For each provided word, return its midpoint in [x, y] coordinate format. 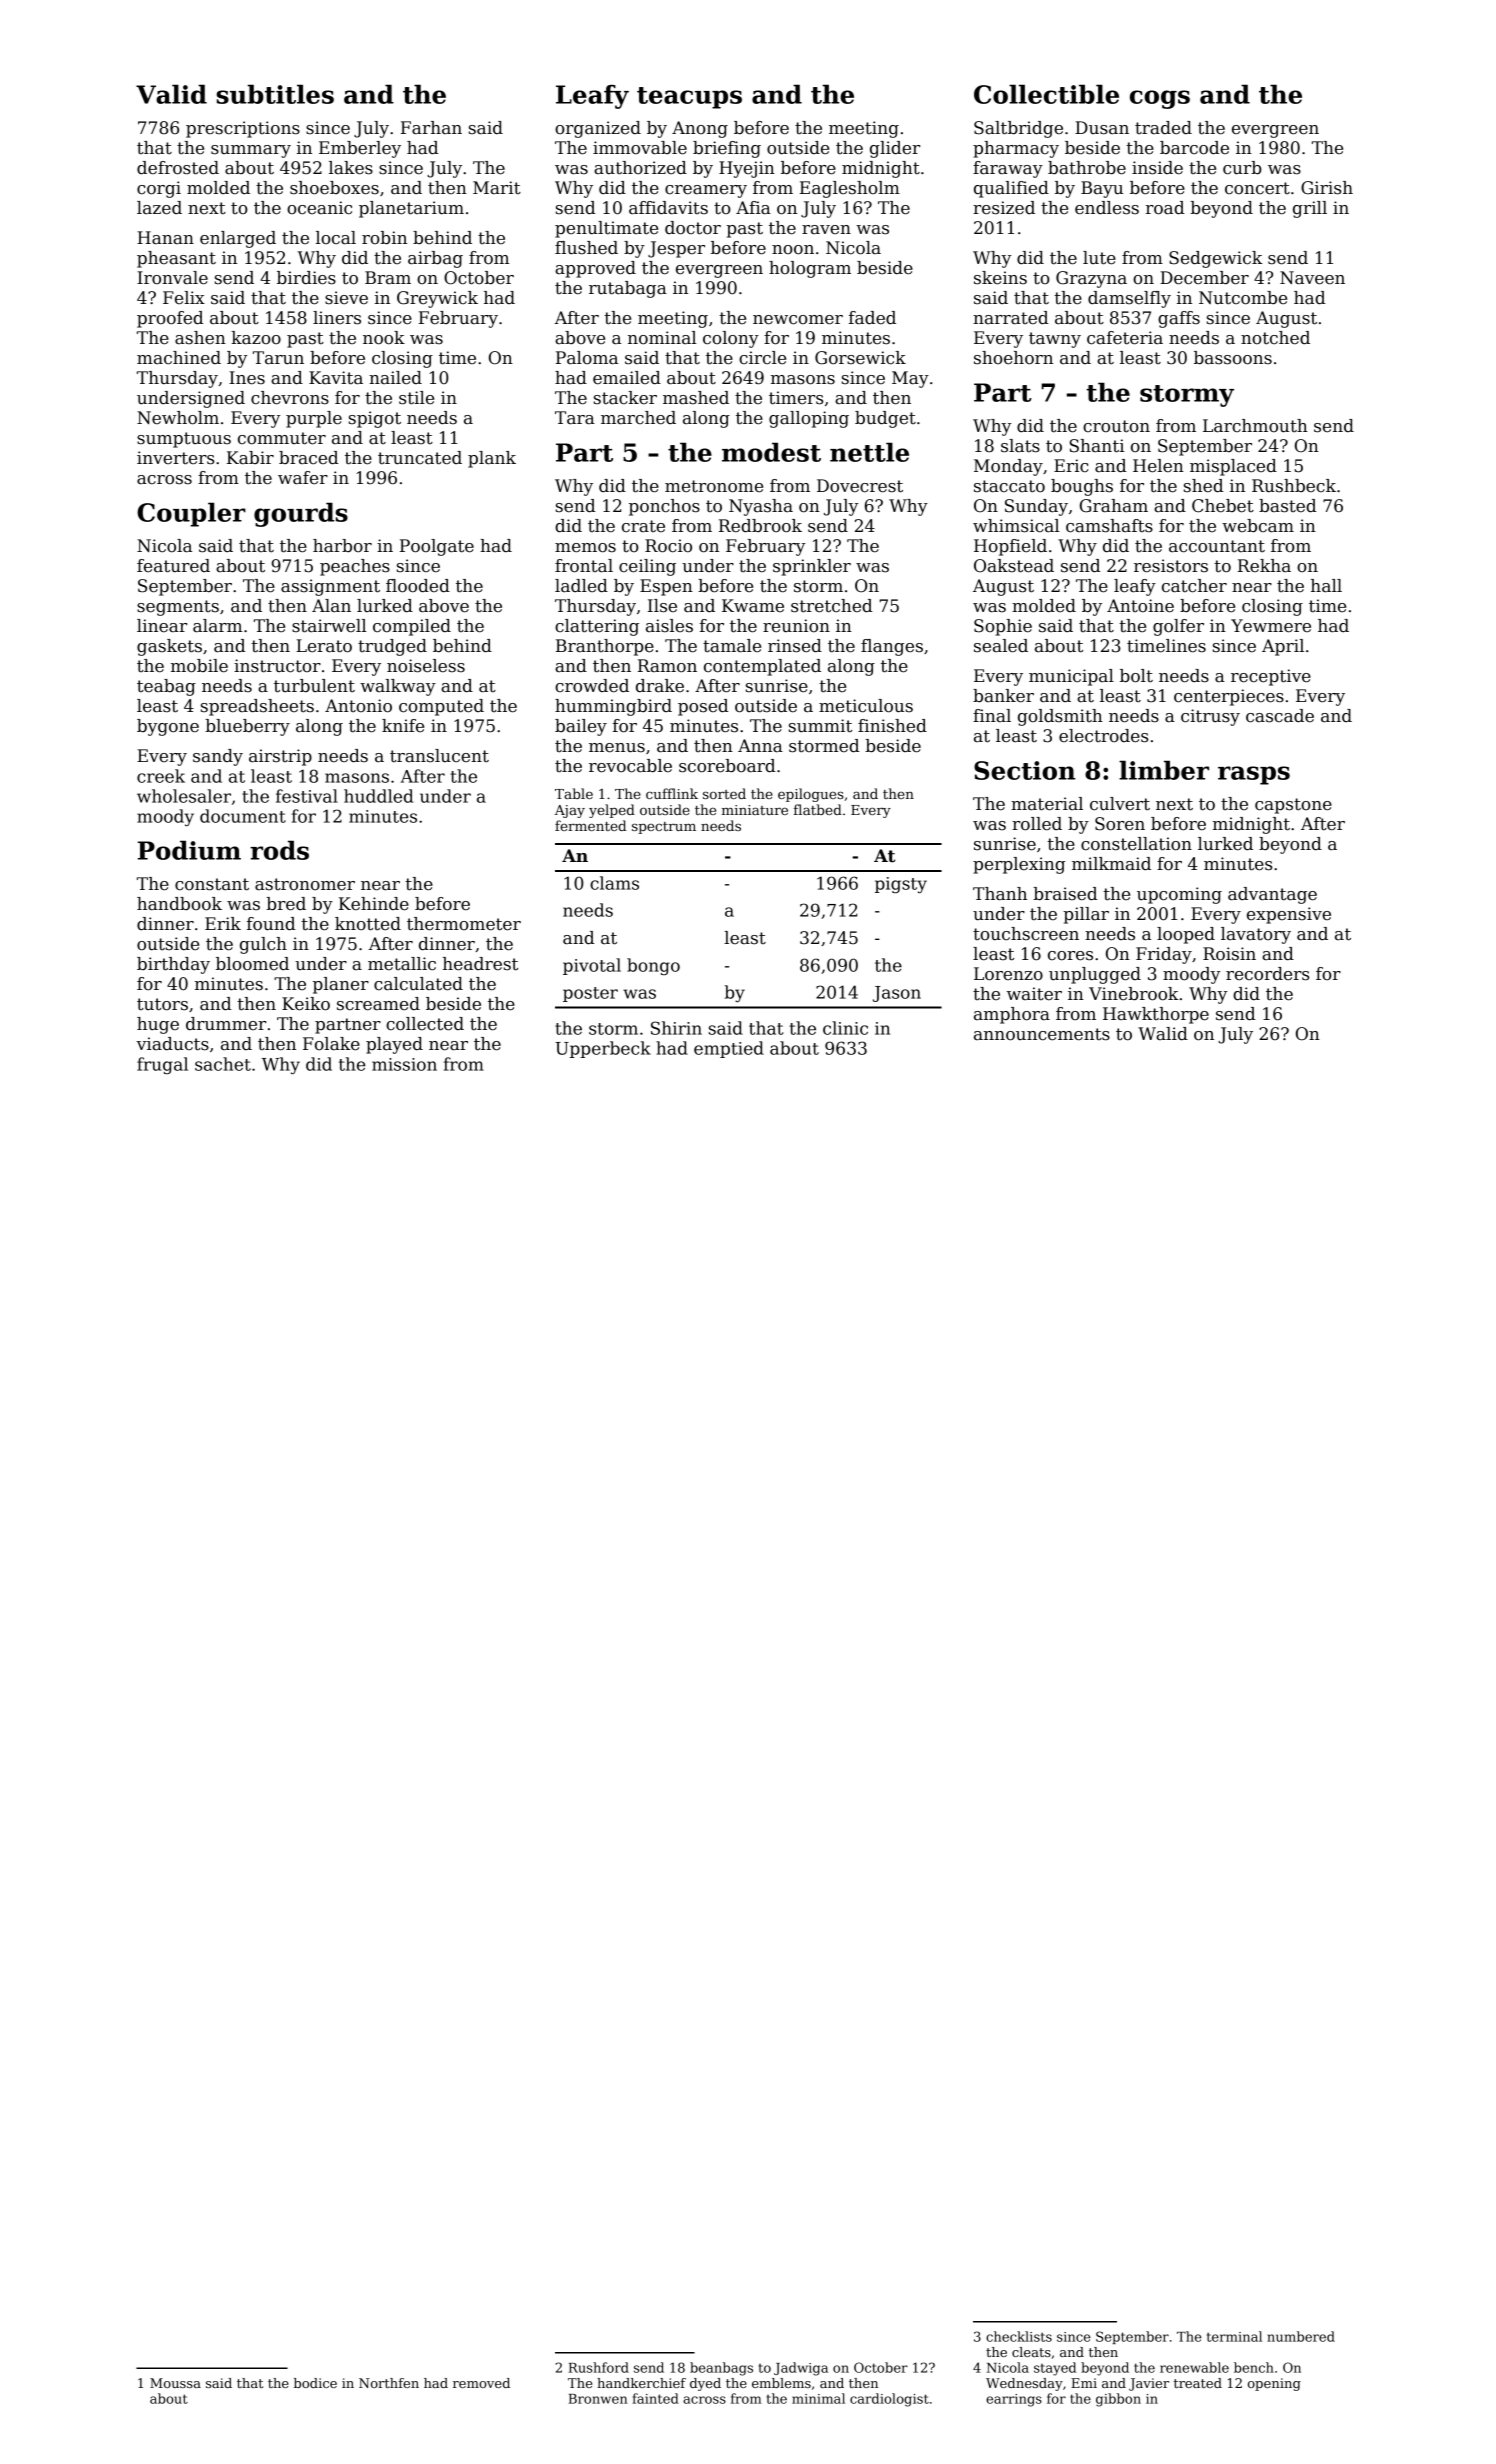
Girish [1327, 188]
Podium [189, 850]
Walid [1163, 1034]
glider [895, 149]
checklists [1019, 2336]
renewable [1194, 2367]
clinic [845, 1028]
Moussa [175, 2383]
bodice [315, 2383]
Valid [171, 94]
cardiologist [889, 2400]
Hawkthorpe [1156, 1015]
